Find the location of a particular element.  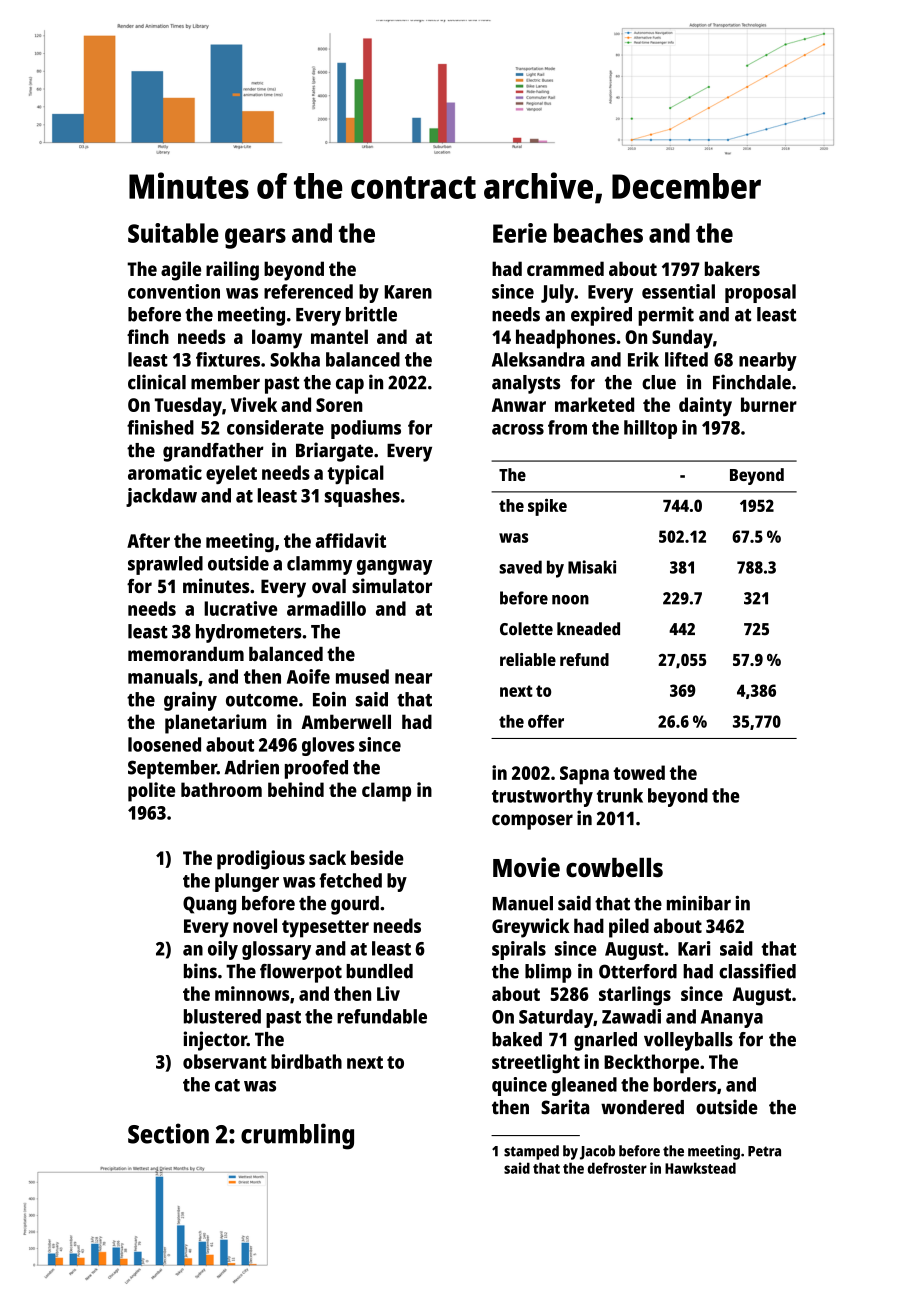

Otterford is located at coordinates (638, 971).
